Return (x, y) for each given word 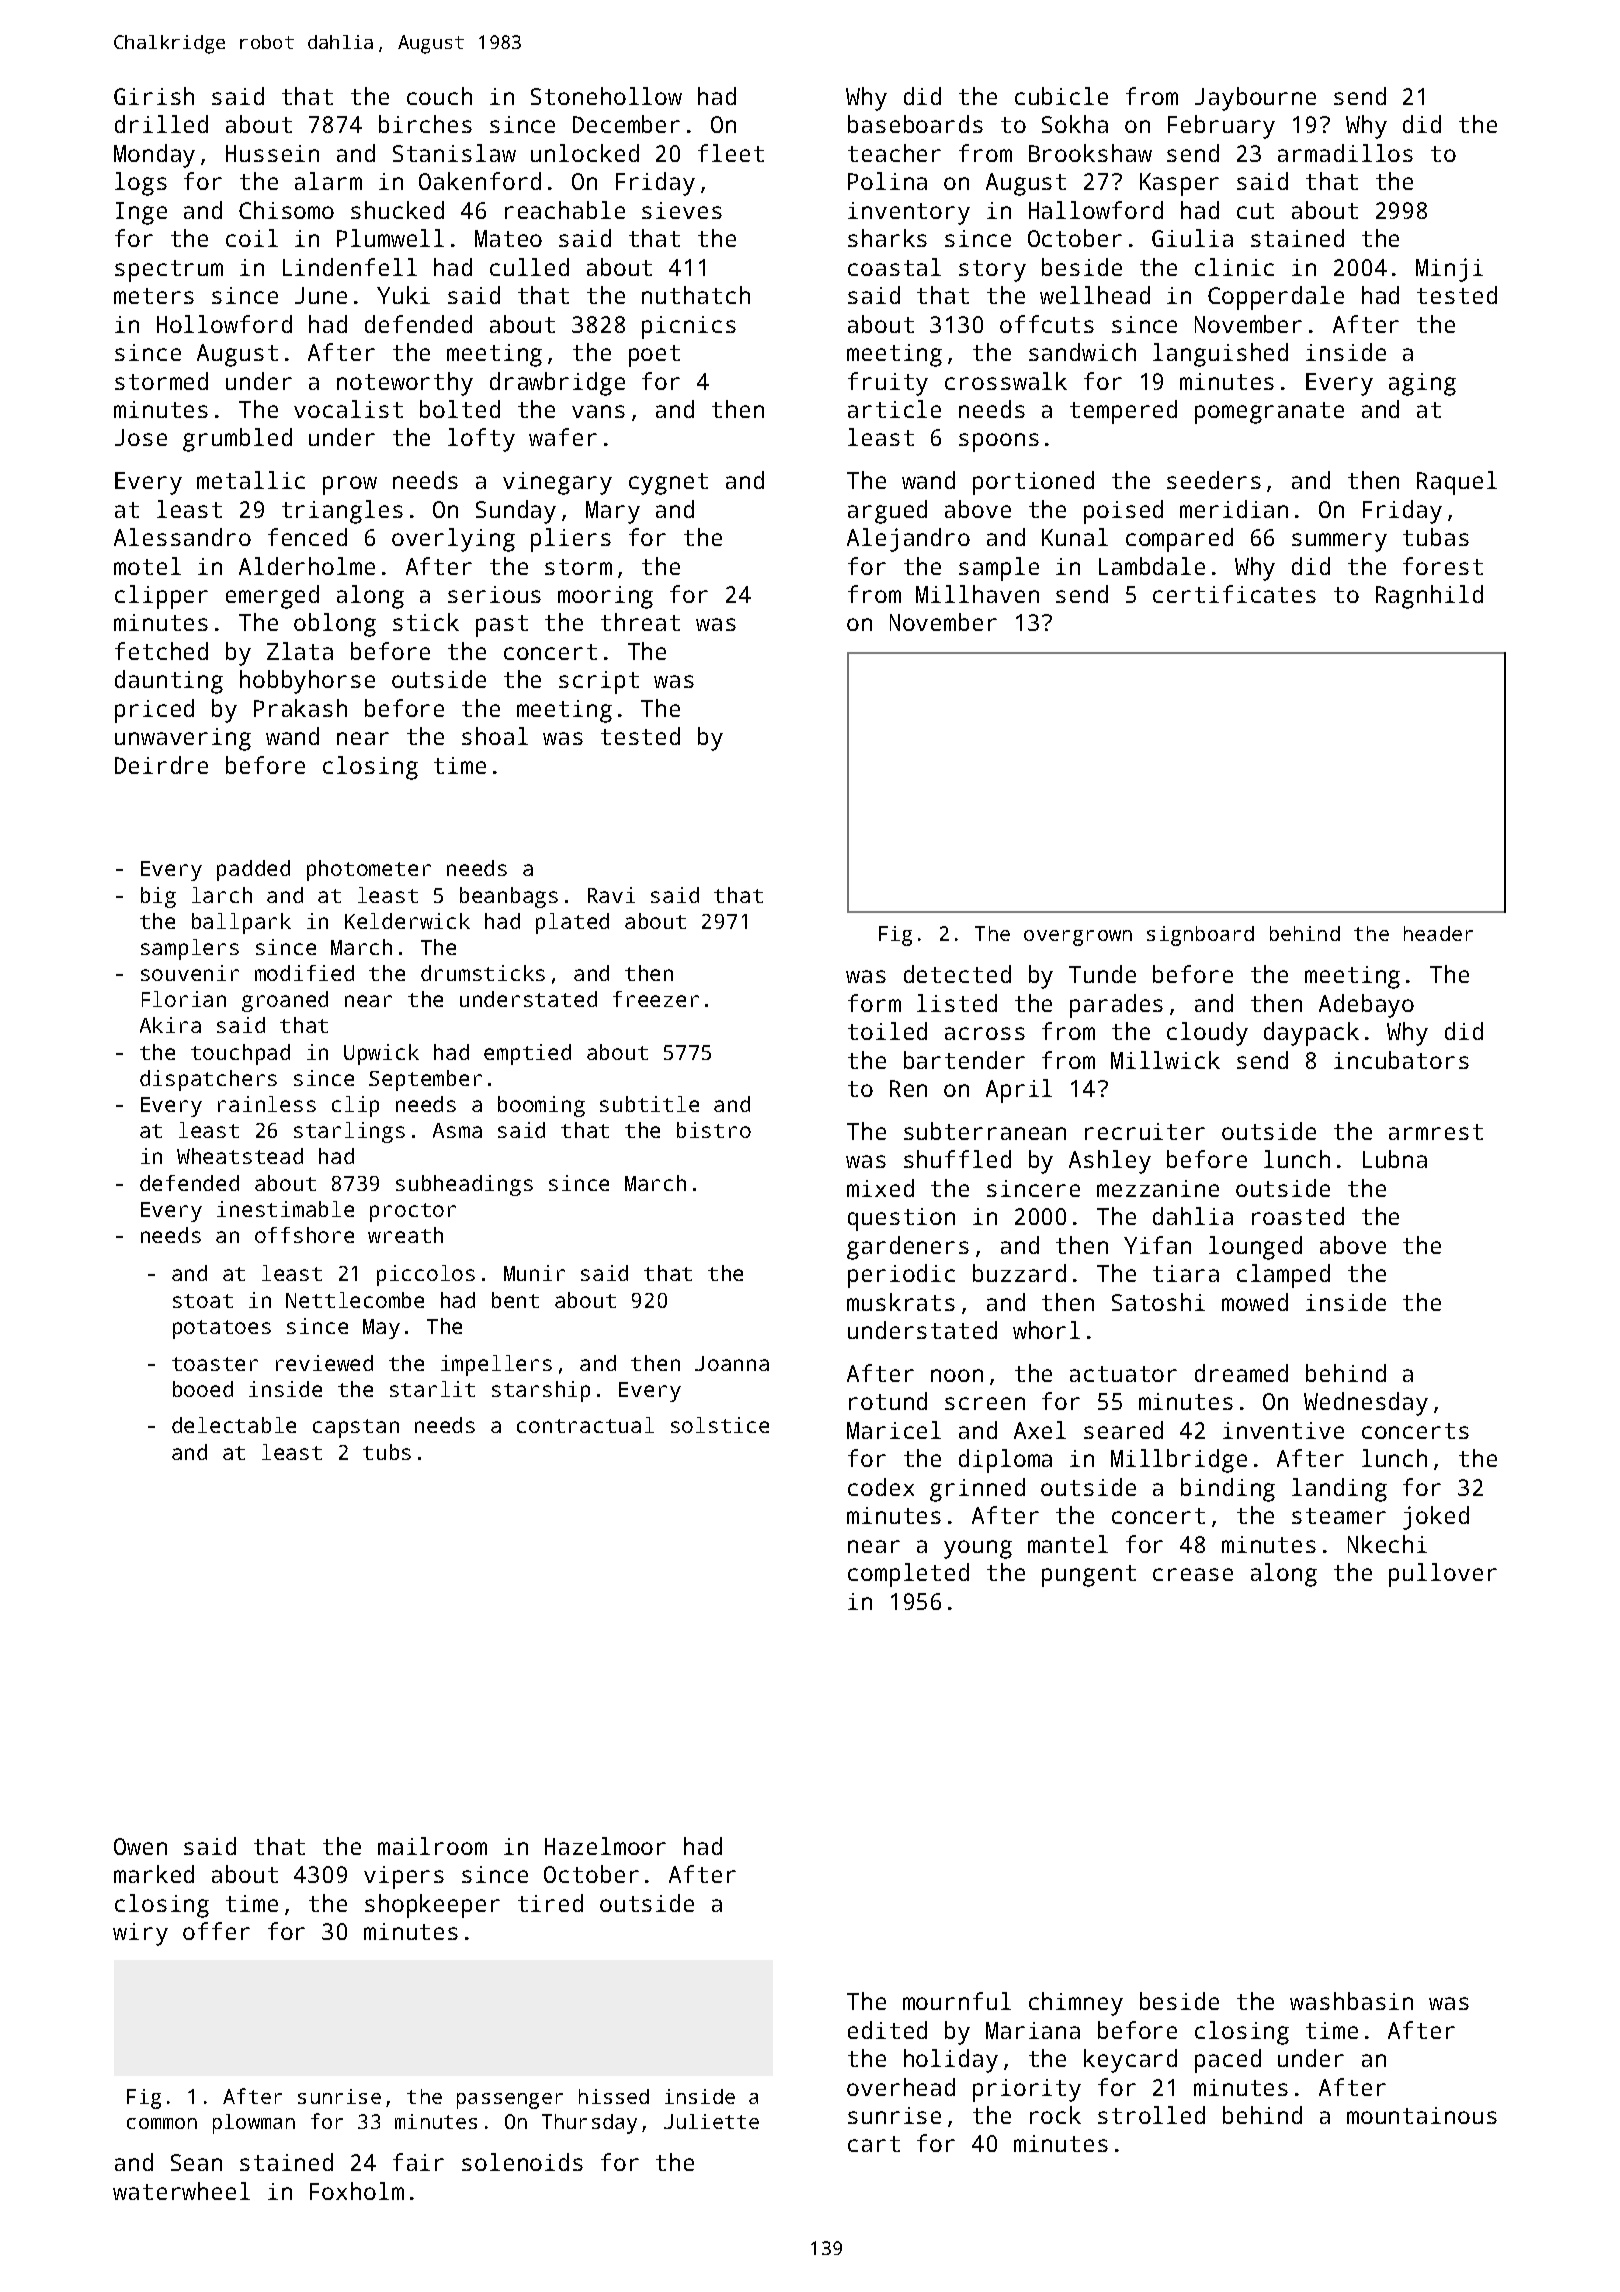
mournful (957, 2001)
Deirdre (161, 765)
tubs (387, 1452)
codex (881, 1487)
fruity (888, 384)
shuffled (957, 1159)
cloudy (1207, 1034)
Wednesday (1366, 1404)
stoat (203, 1301)
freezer (656, 999)
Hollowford (224, 324)
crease (1193, 1574)
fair (418, 2162)
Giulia (1192, 238)
